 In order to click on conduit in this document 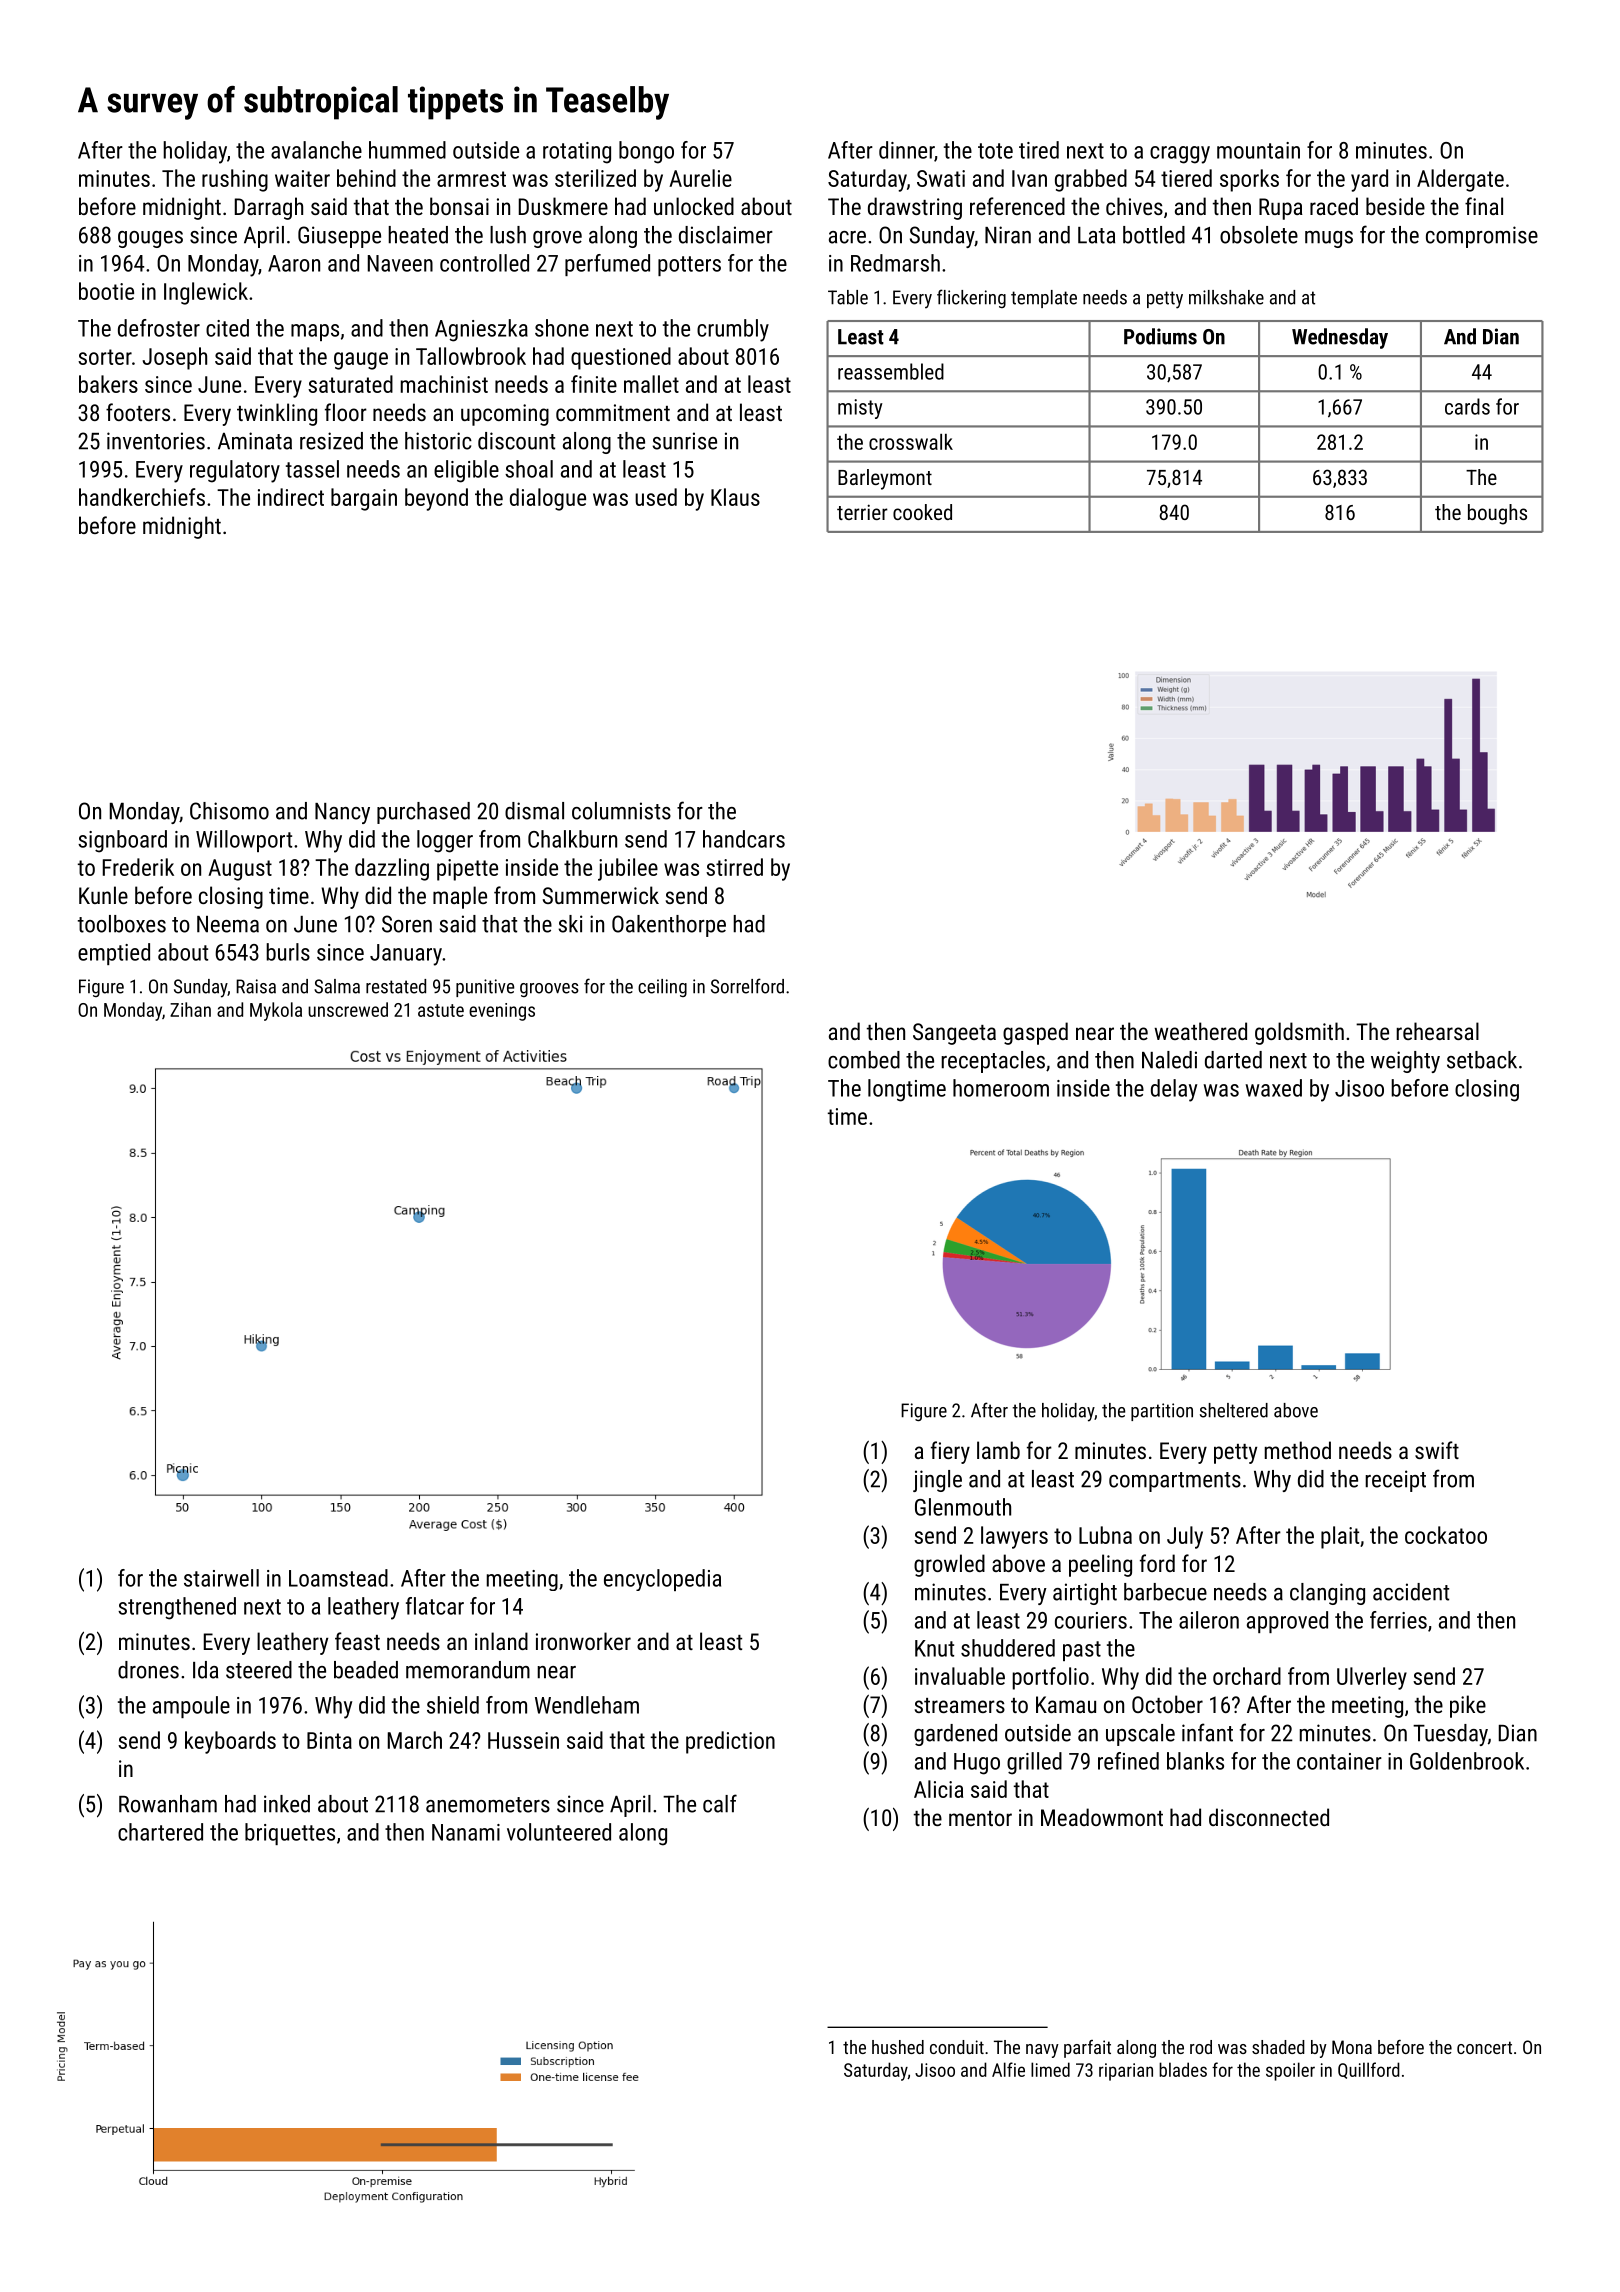, I will do `click(957, 2047)`.
